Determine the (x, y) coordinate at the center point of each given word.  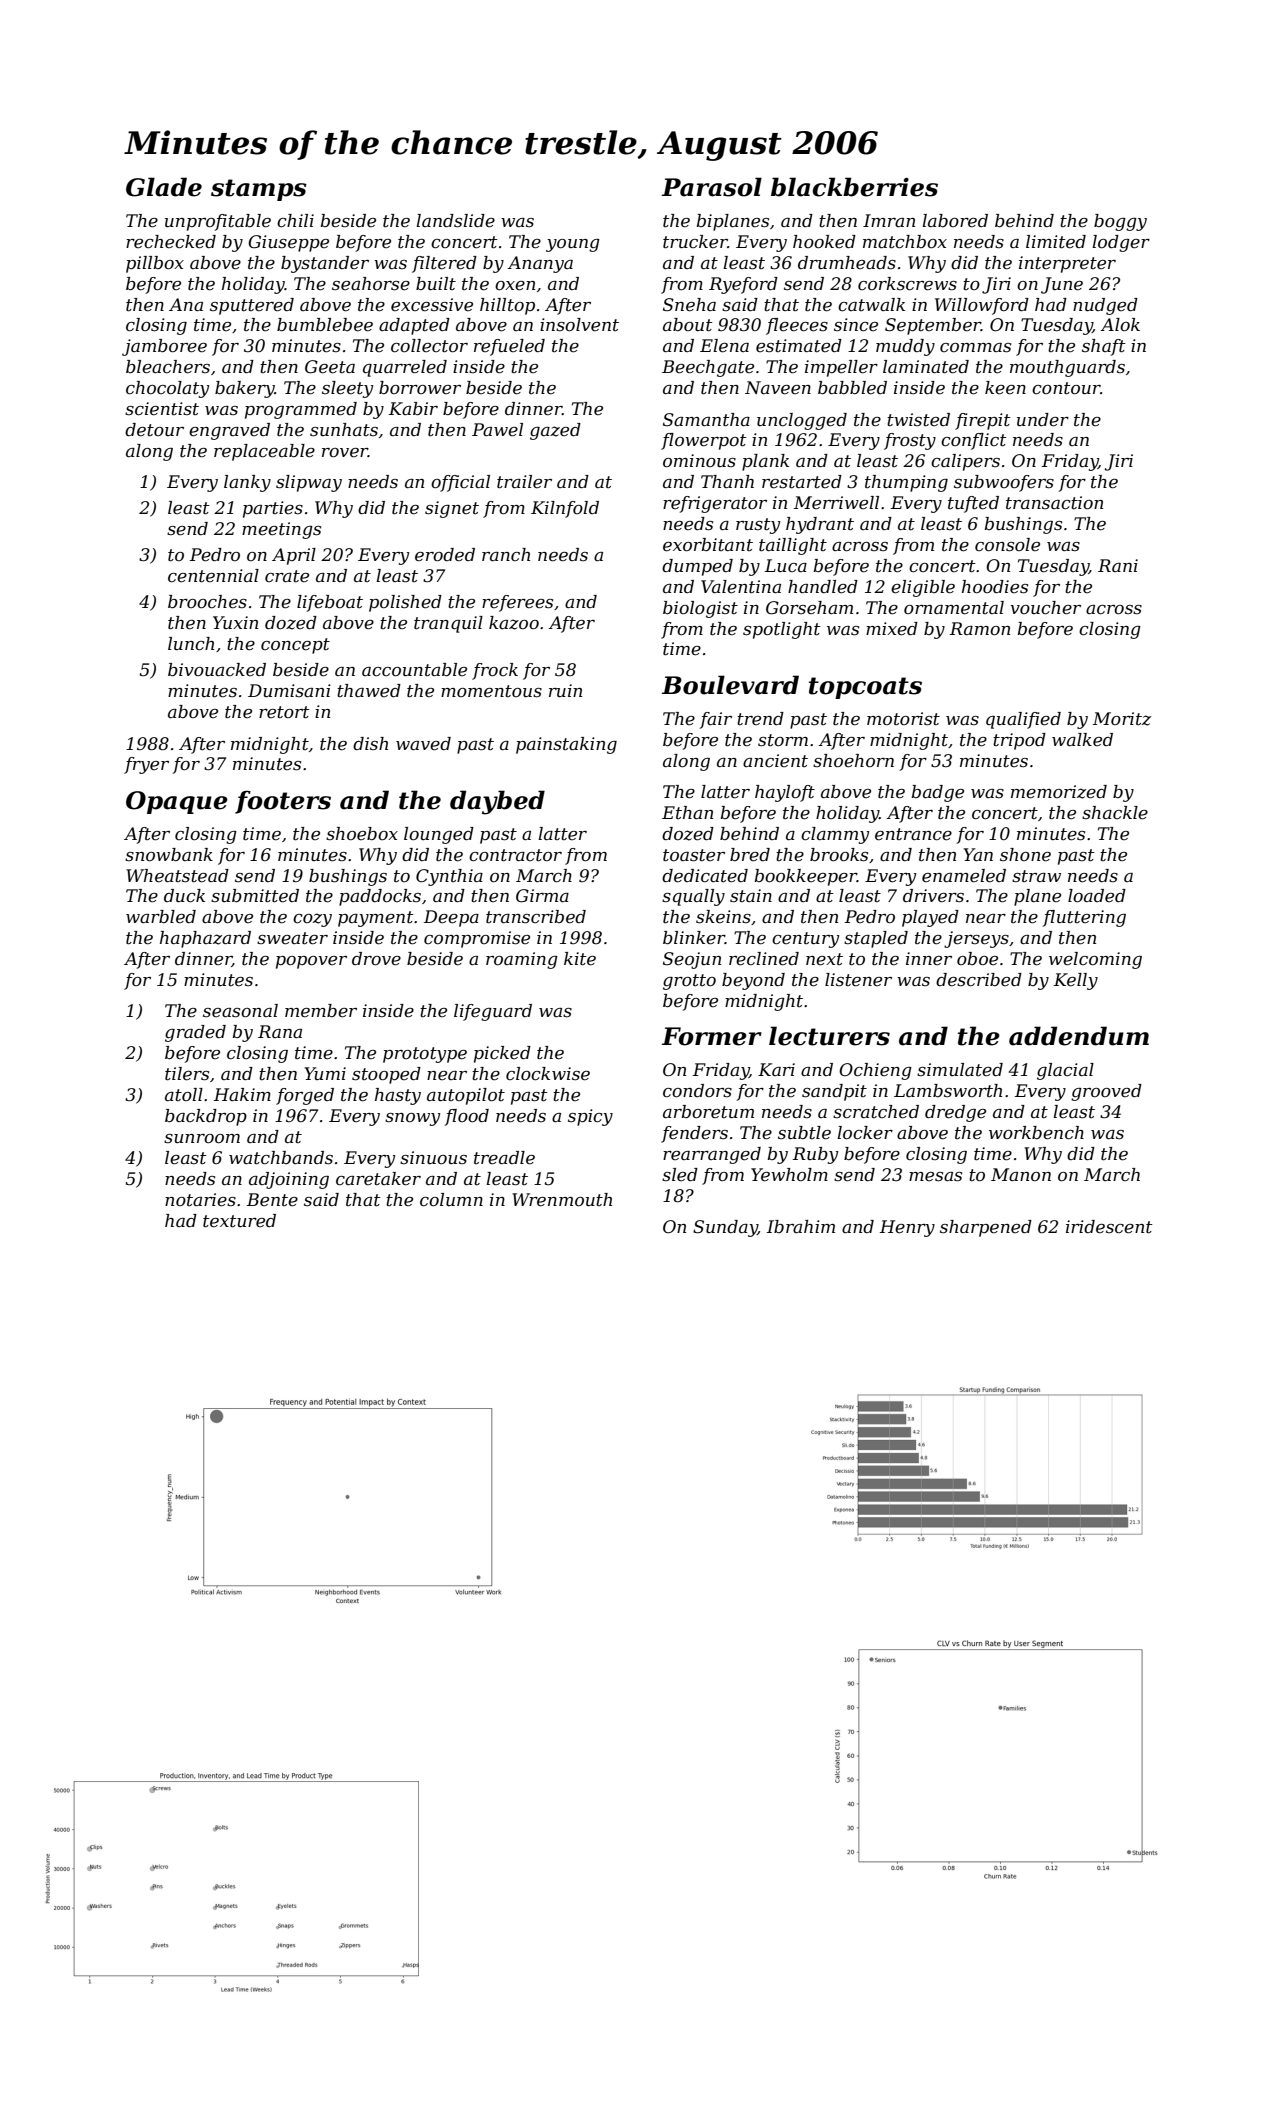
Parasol (712, 187)
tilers (187, 1074)
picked (502, 1054)
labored (955, 221)
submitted (255, 896)
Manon (1021, 1174)
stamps (259, 190)
